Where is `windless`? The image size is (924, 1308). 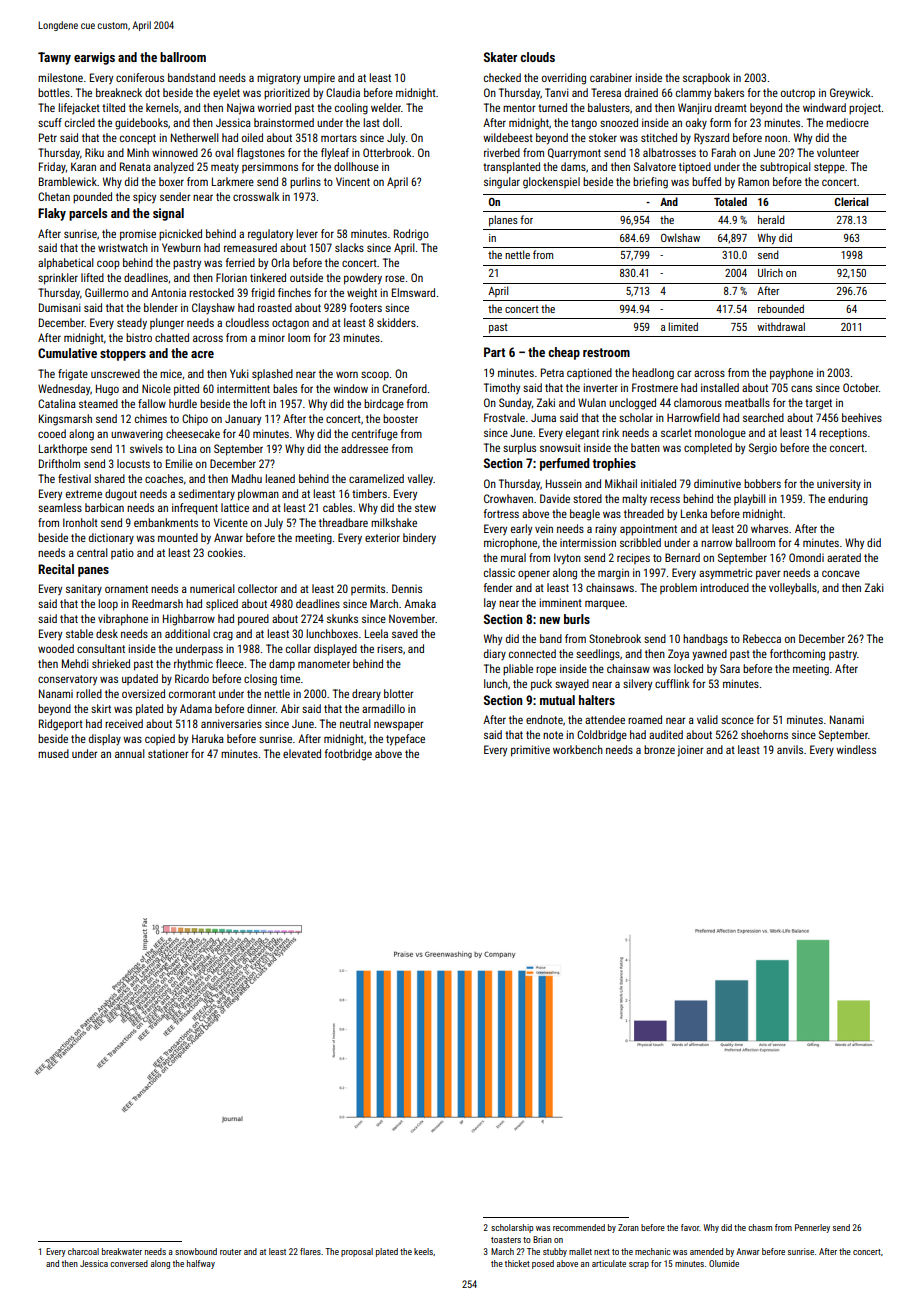
windless is located at coordinates (856, 749).
